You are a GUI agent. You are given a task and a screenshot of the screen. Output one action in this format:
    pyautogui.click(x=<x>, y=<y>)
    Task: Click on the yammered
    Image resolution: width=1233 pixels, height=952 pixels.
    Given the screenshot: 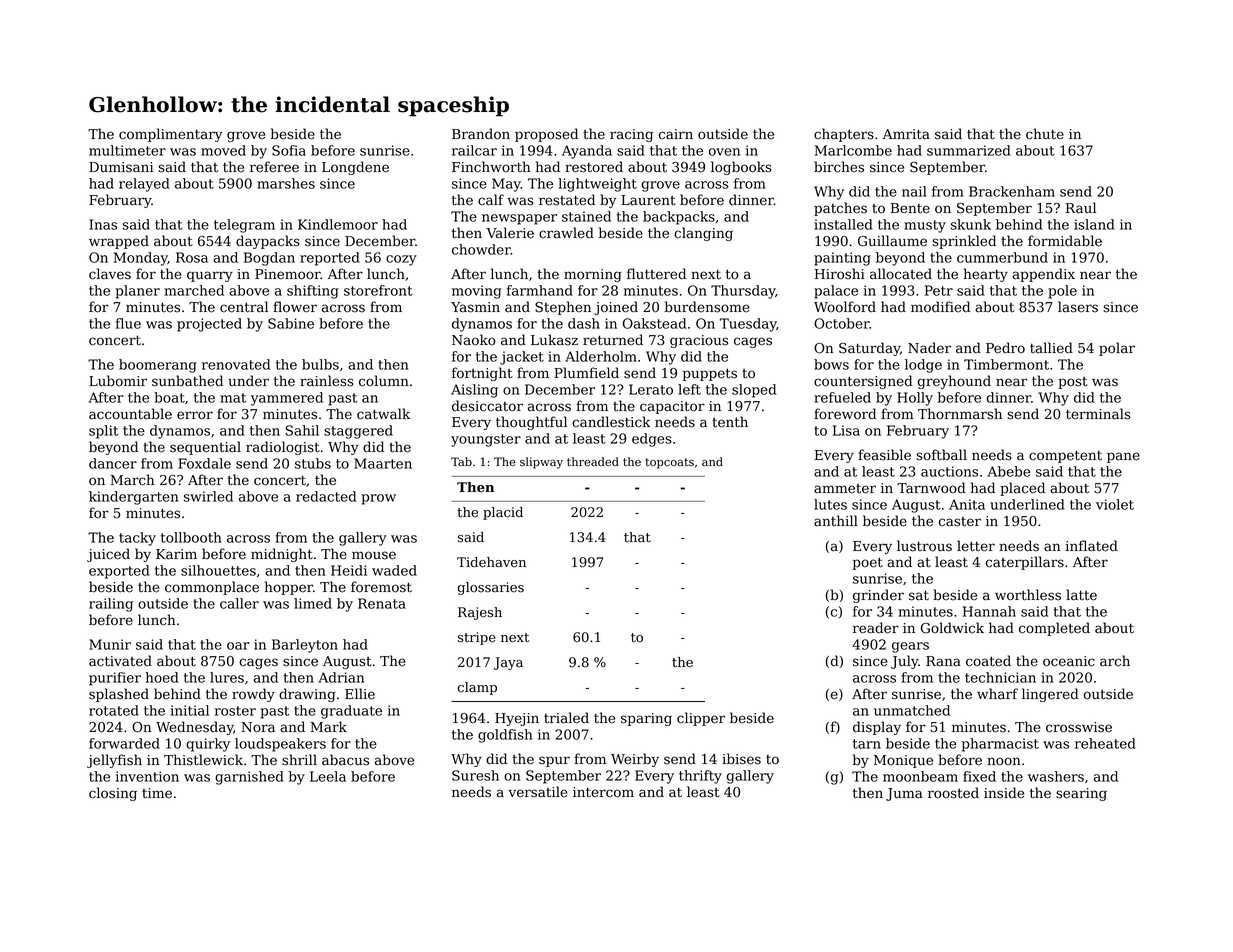 What is the action you would take?
    pyautogui.click(x=287, y=399)
